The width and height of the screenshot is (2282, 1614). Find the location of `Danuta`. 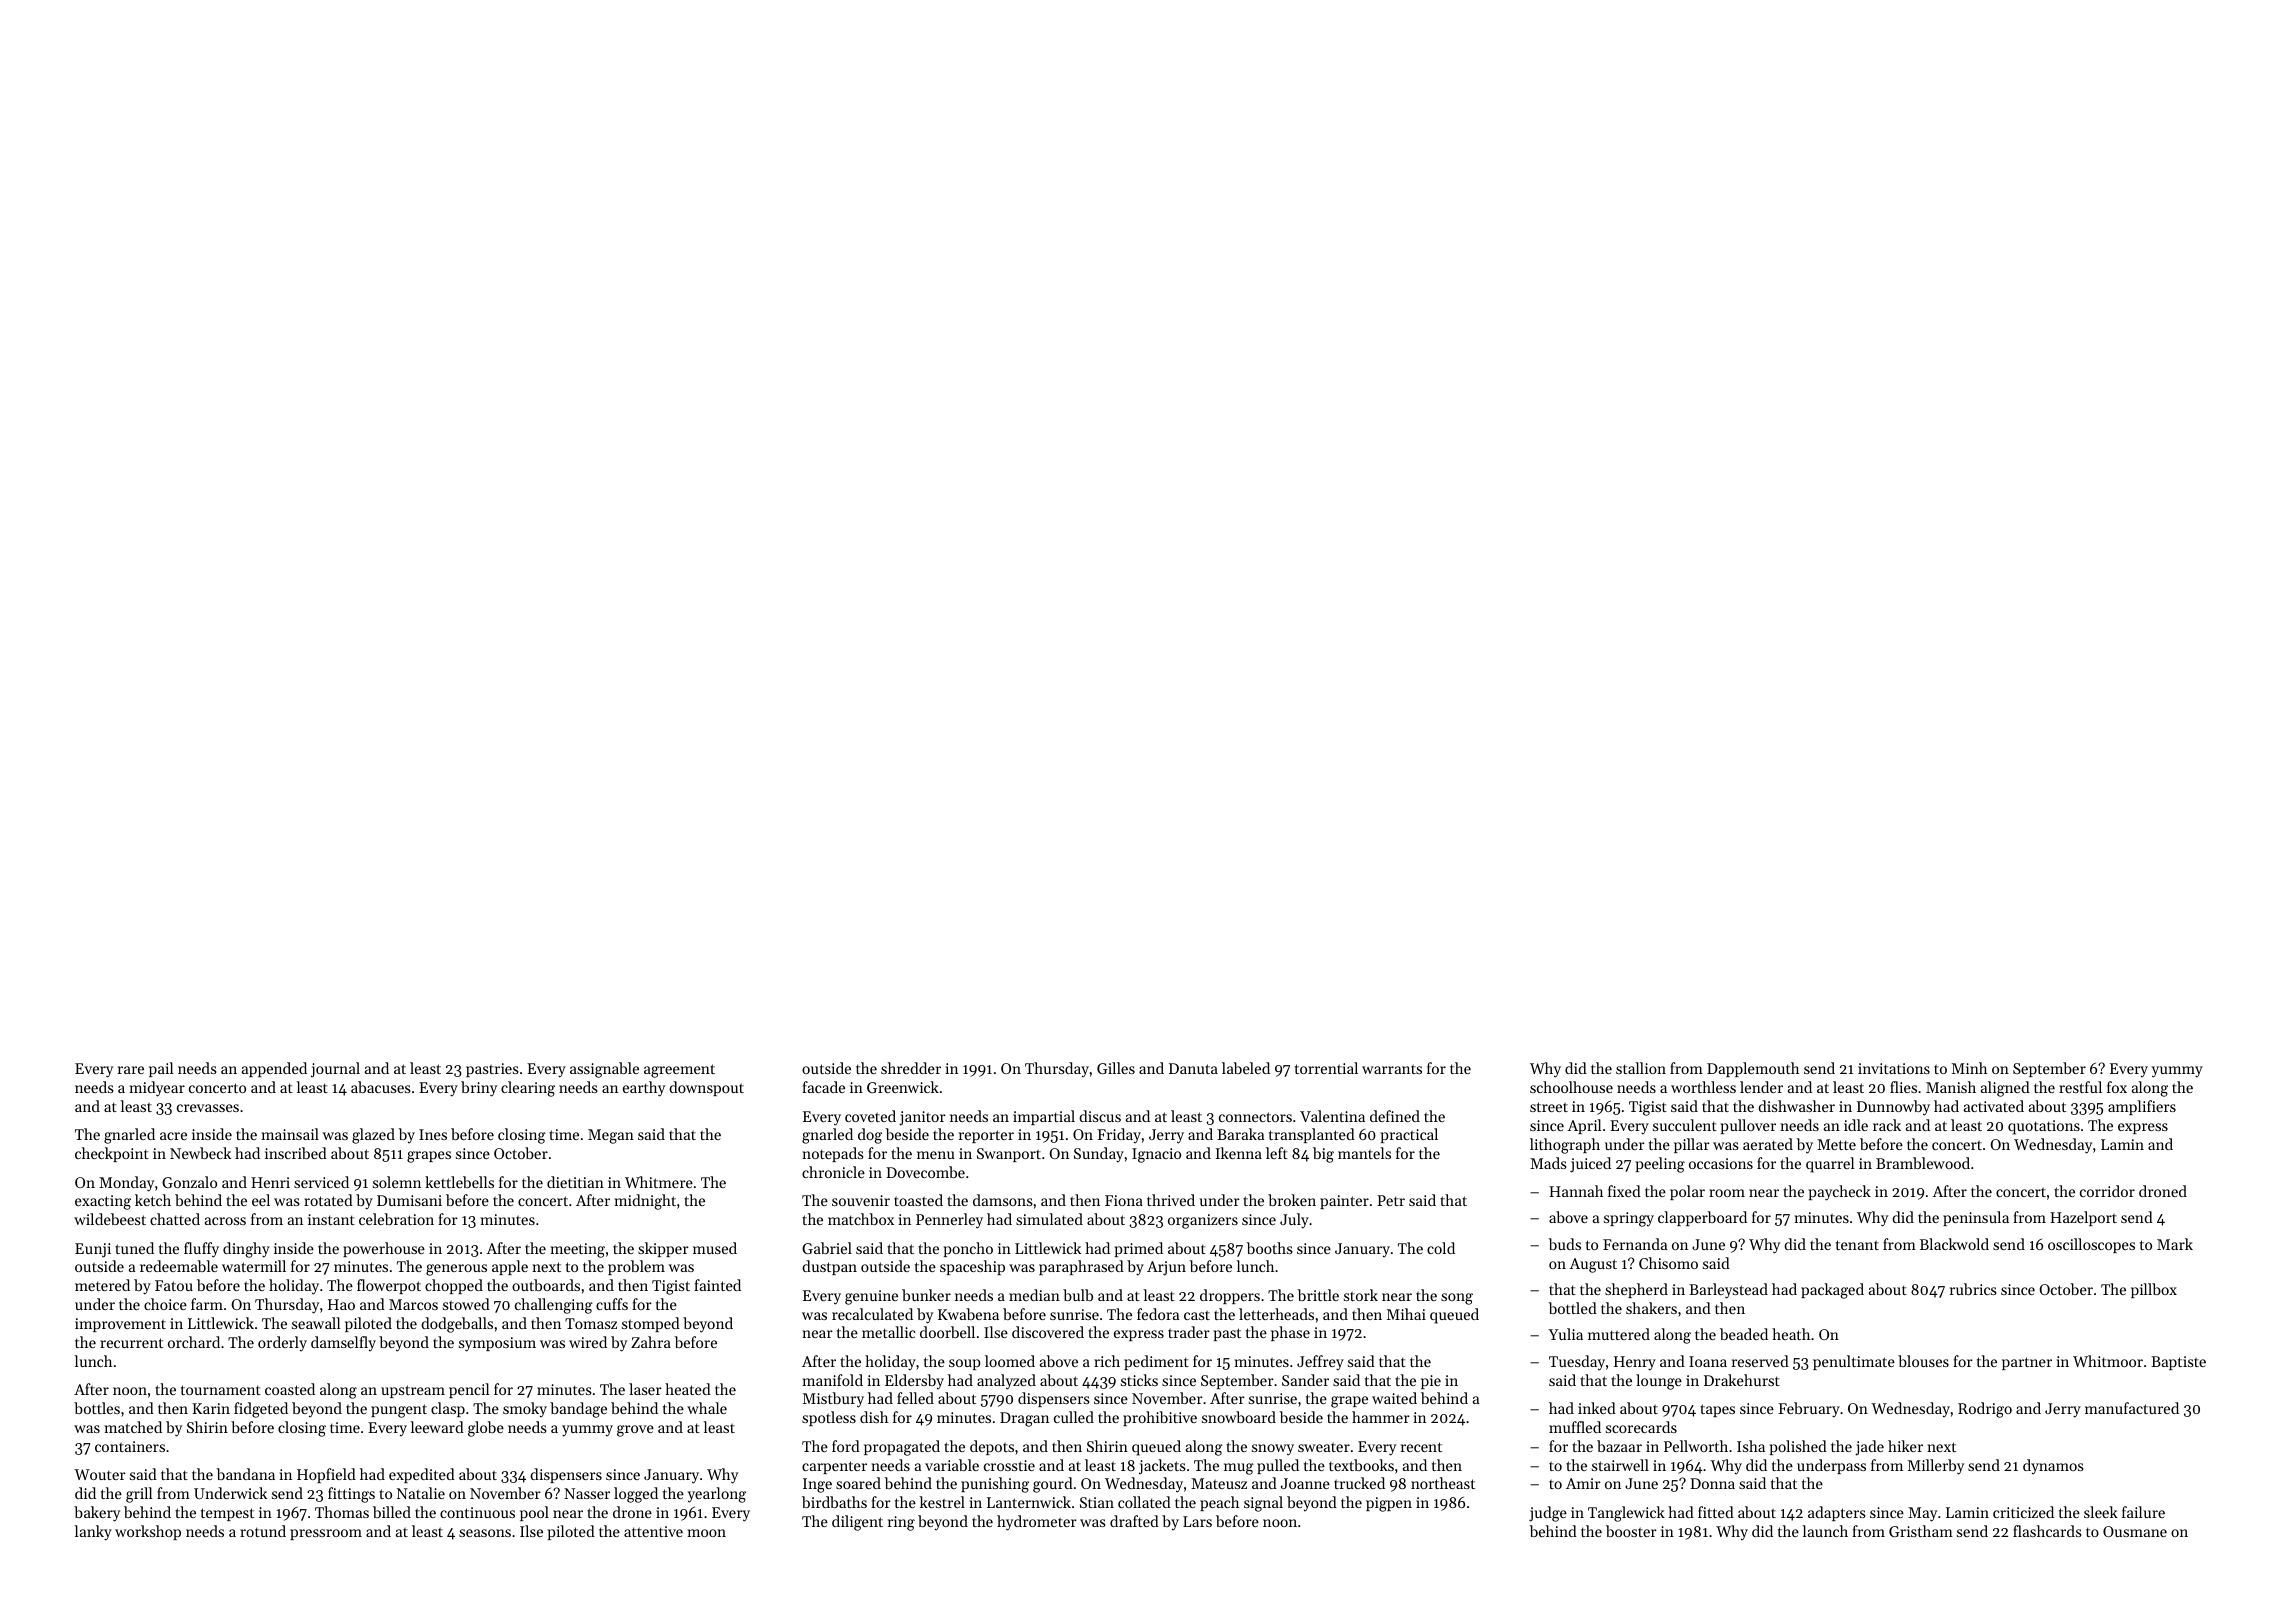

Danuta is located at coordinates (1193, 1068).
